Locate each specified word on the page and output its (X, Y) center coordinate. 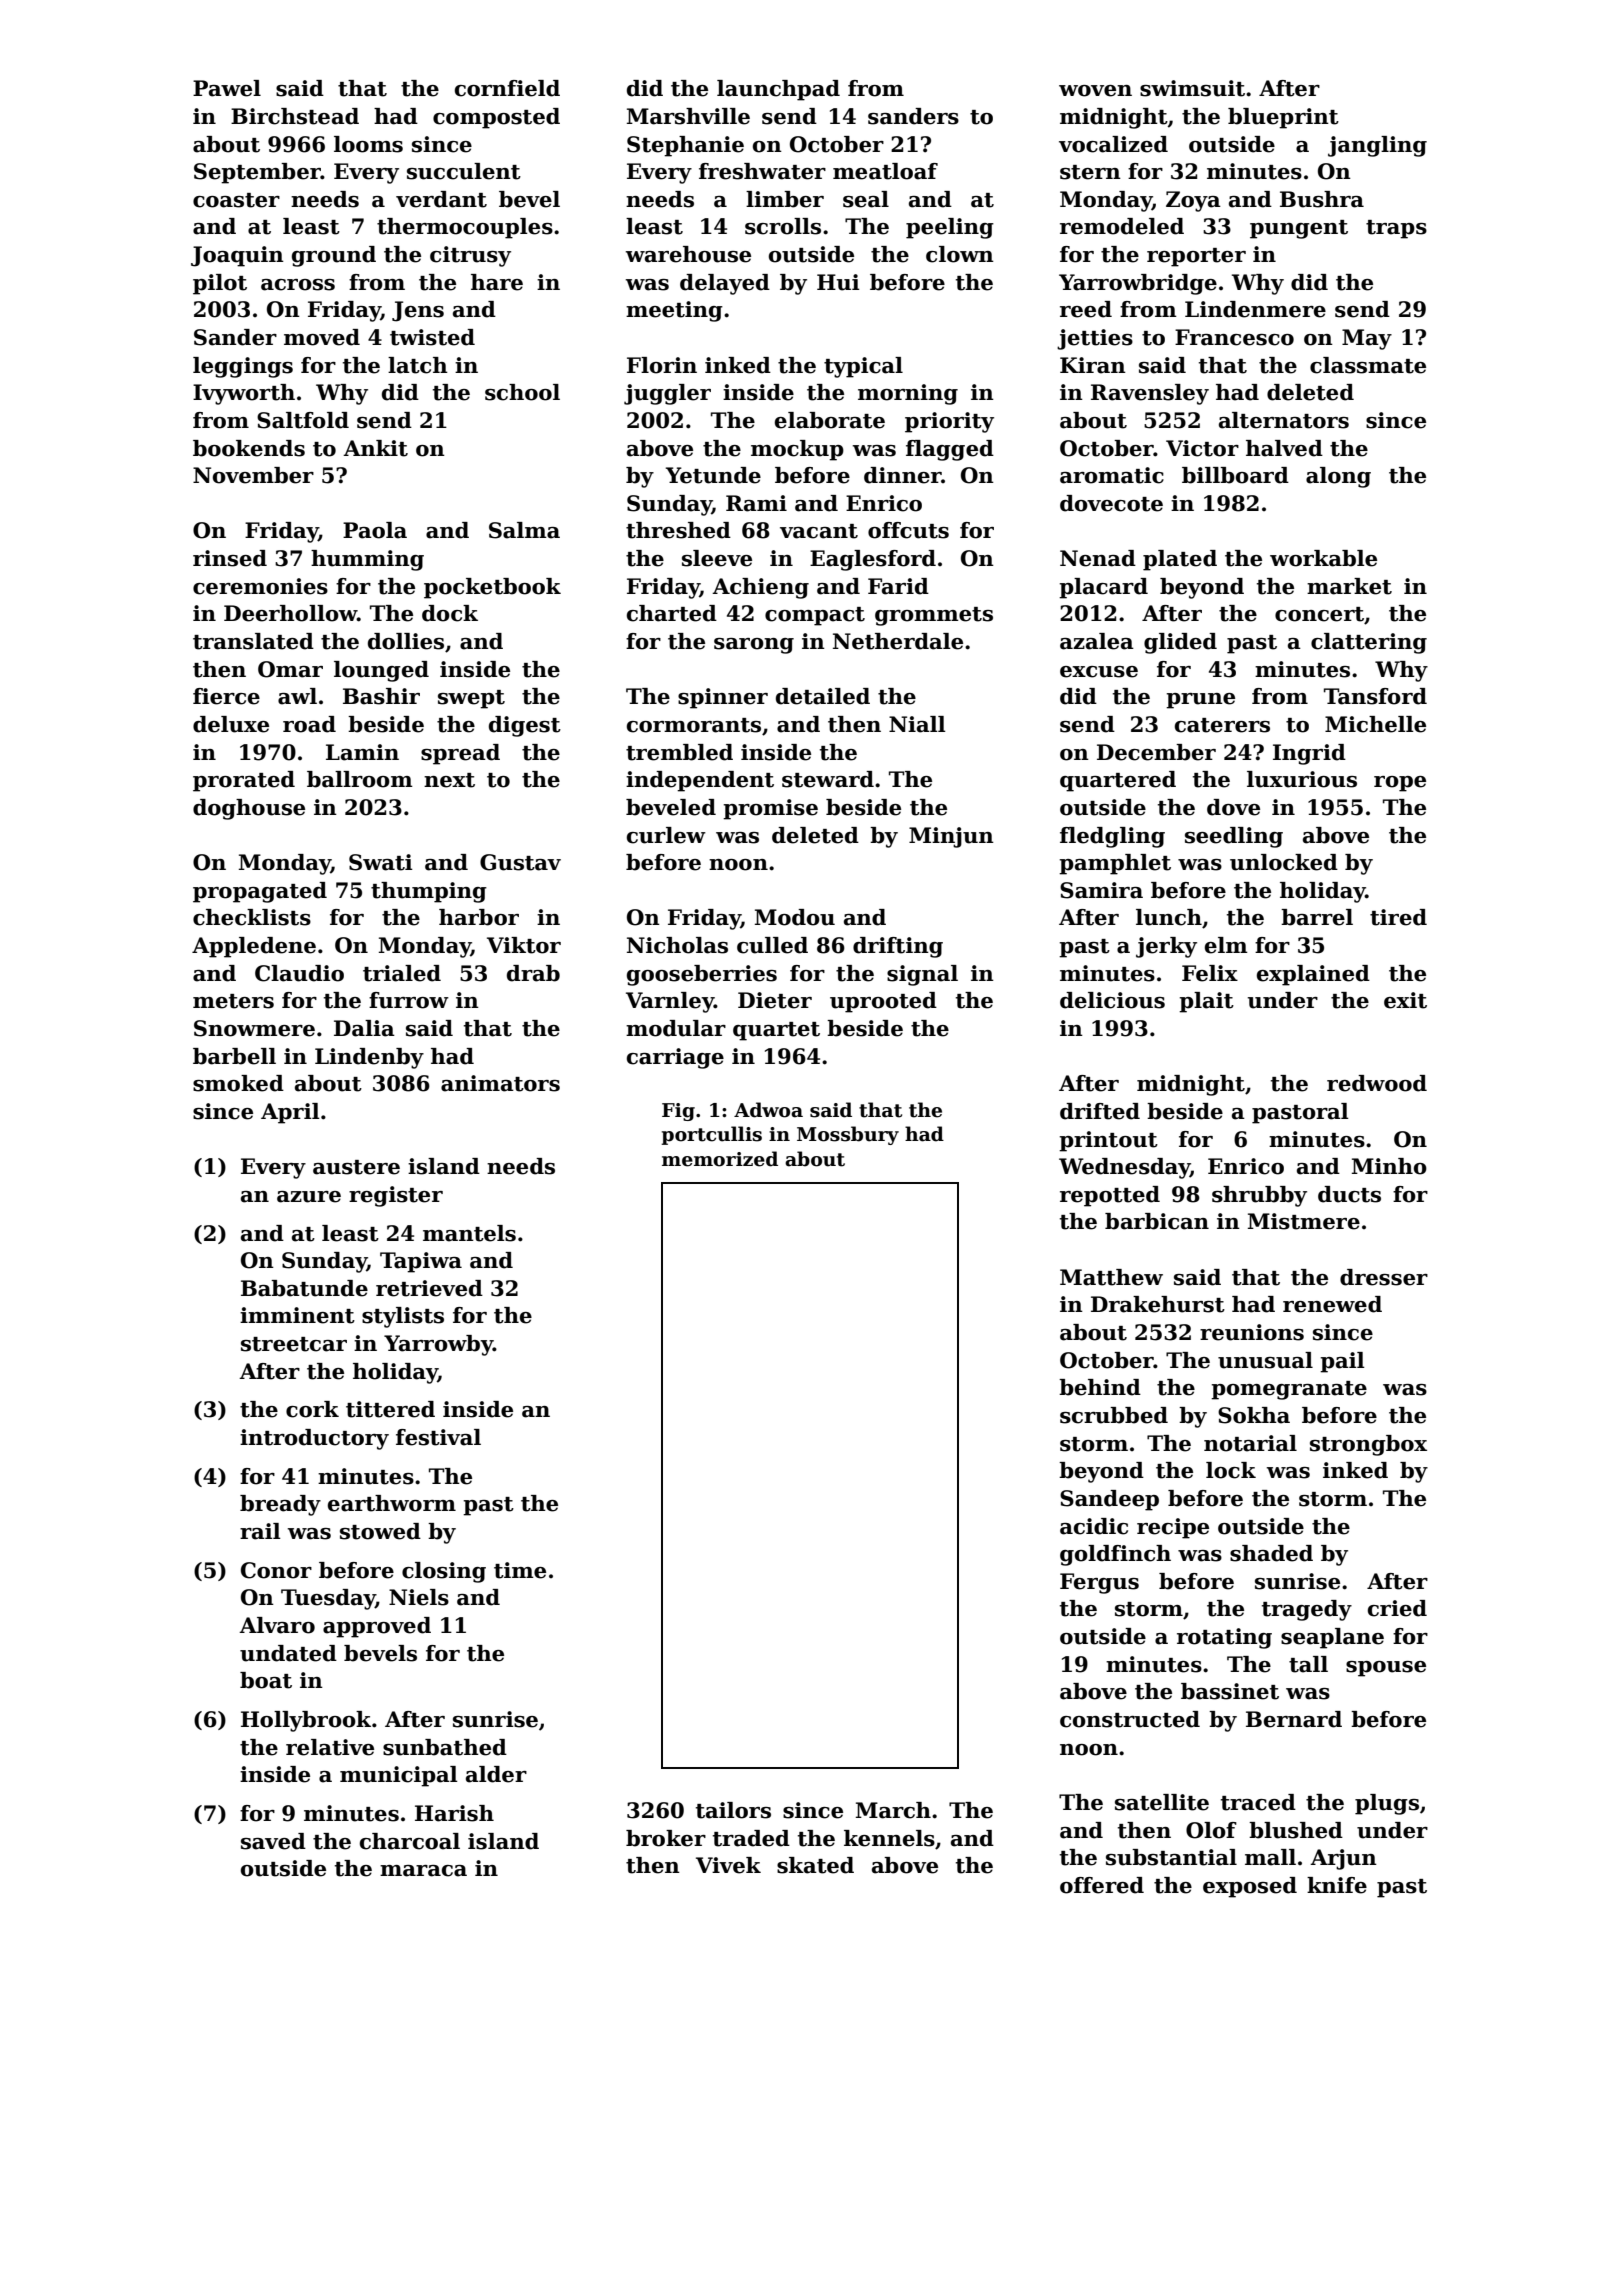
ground (334, 256)
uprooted (883, 1002)
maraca (423, 1871)
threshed (678, 530)
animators (500, 1083)
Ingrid (1309, 754)
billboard (1235, 475)
